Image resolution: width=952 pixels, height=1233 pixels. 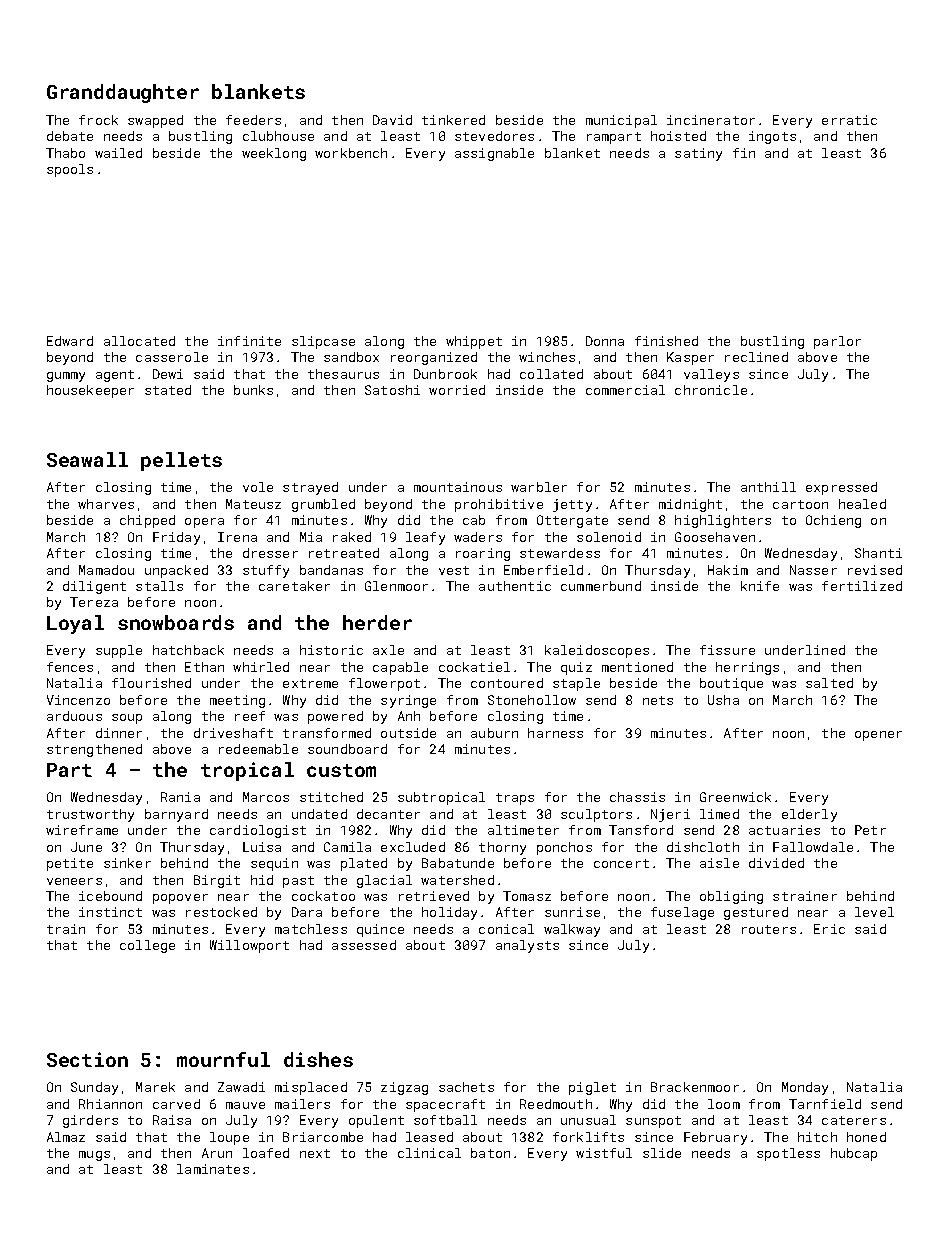 What do you see at coordinates (849, 120) in the document?
I see `erratic` at bounding box center [849, 120].
